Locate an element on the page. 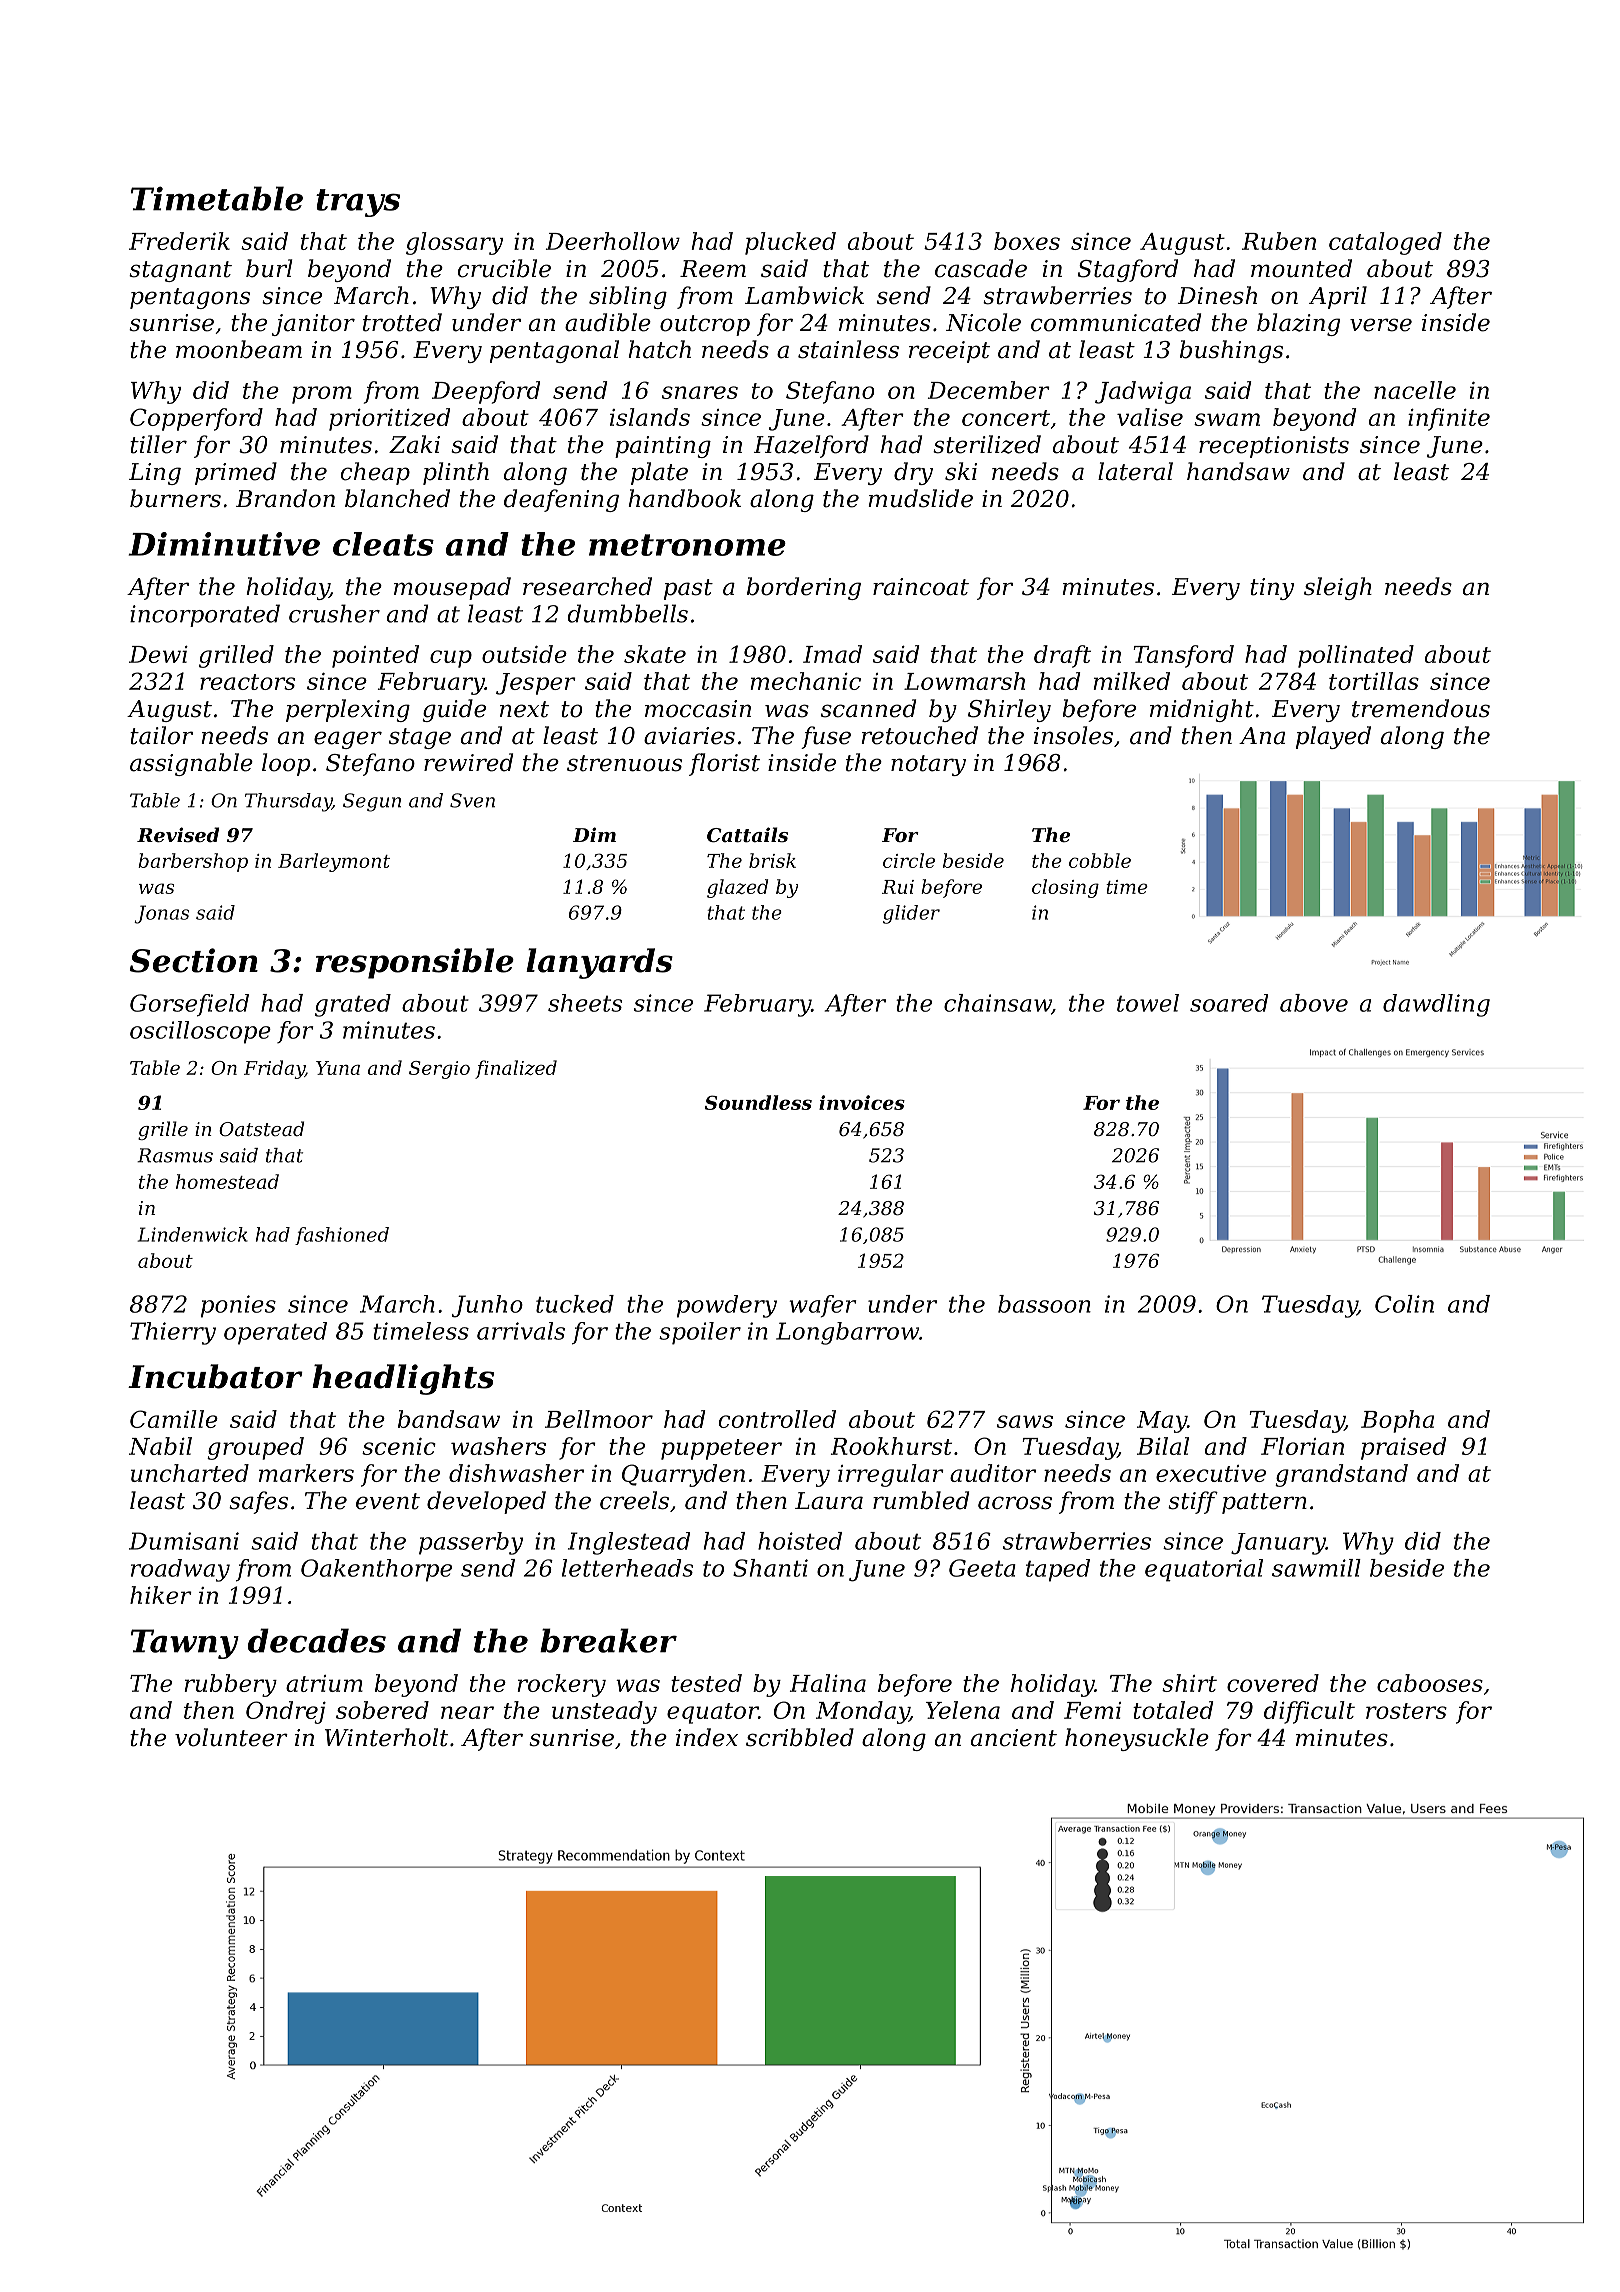 This image has width=1620, height=2292. closing is located at coordinates (1065, 888).
